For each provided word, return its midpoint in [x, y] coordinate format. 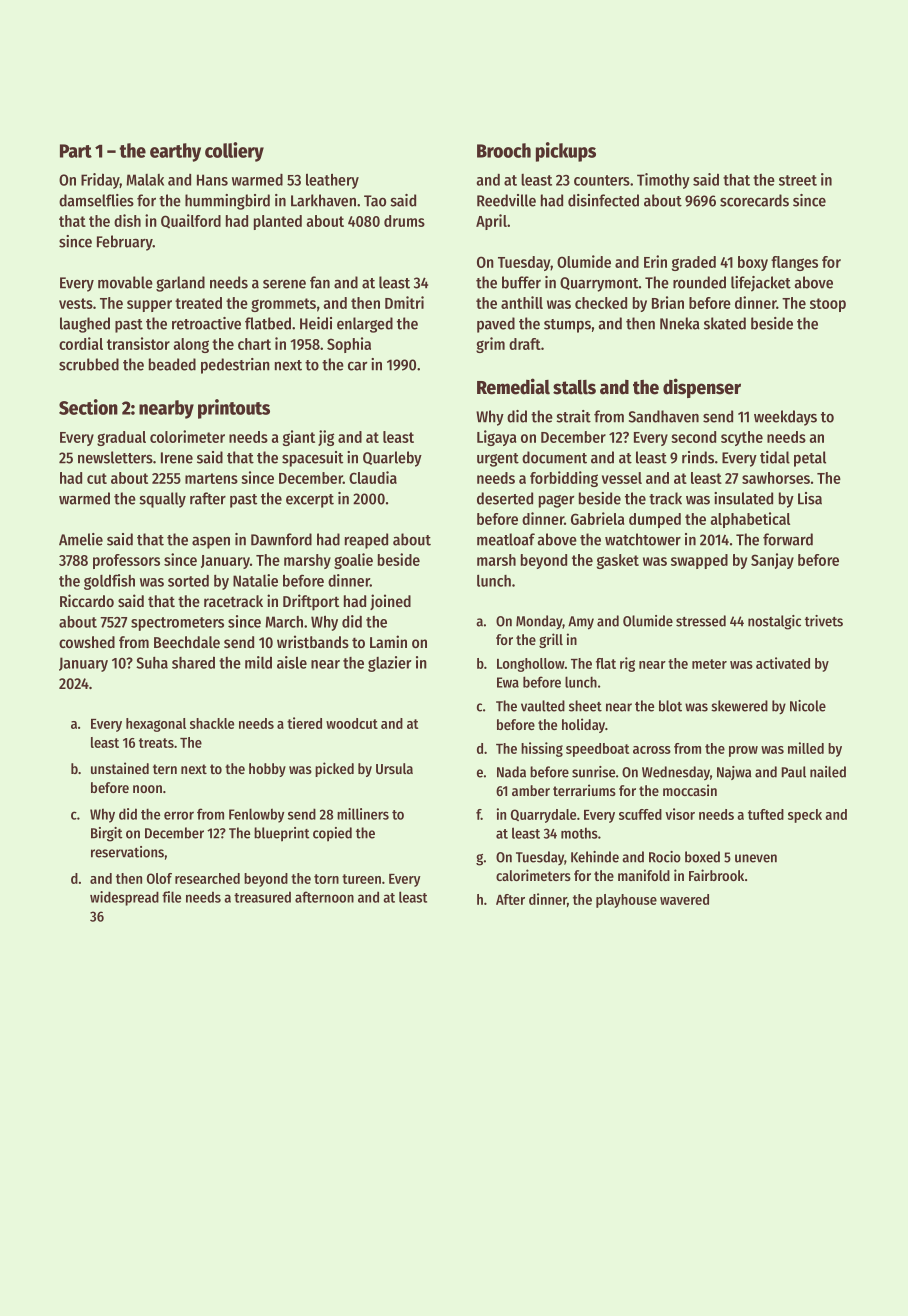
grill [551, 640]
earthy [175, 152]
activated [783, 663]
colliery [234, 152]
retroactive [206, 323]
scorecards [754, 200]
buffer [521, 282]
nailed [828, 772]
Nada [511, 772]
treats [156, 743]
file [171, 897]
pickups [566, 152]
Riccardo [87, 600]
